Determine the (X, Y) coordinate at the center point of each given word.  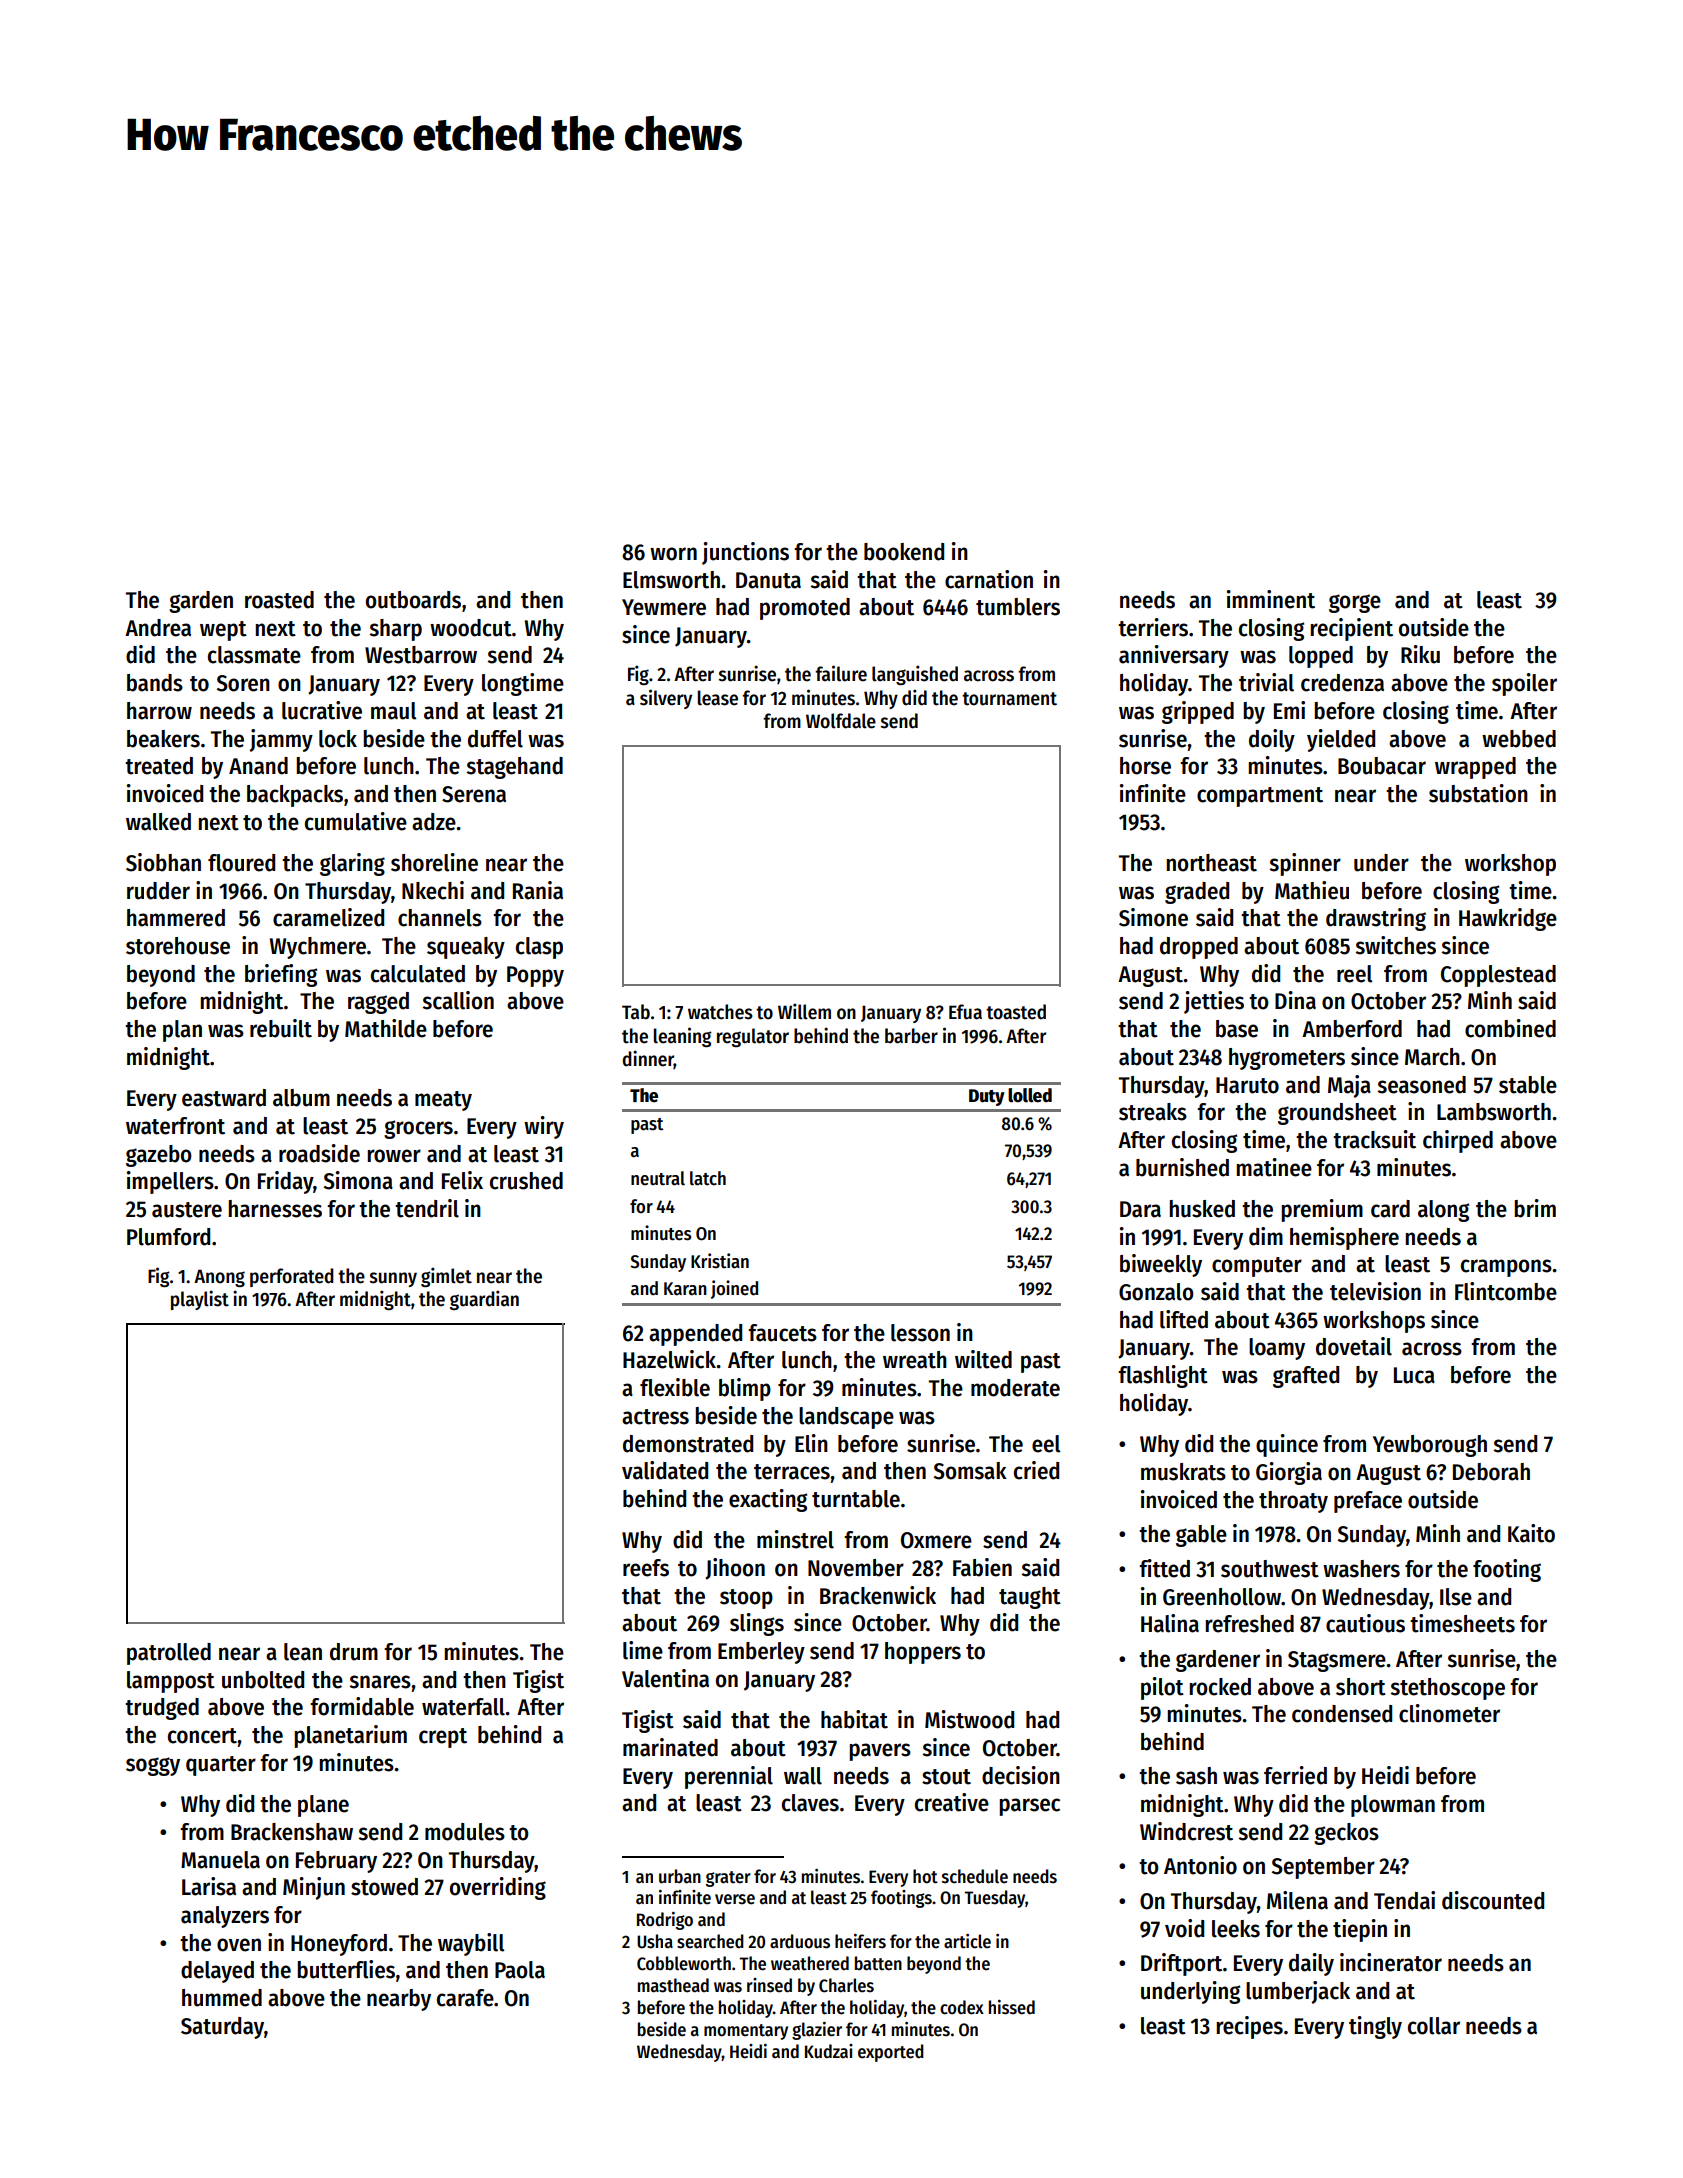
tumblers (1018, 607)
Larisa (209, 1886)
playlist (200, 1300)
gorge (1355, 603)
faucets (782, 1333)
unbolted (263, 1680)
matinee (1274, 1167)
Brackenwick (878, 1595)
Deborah (1491, 1472)
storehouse (178, 946)
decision (1021, 1775)
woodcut (471, 628)
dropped (1199, 948)
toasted (1016, 1012)
